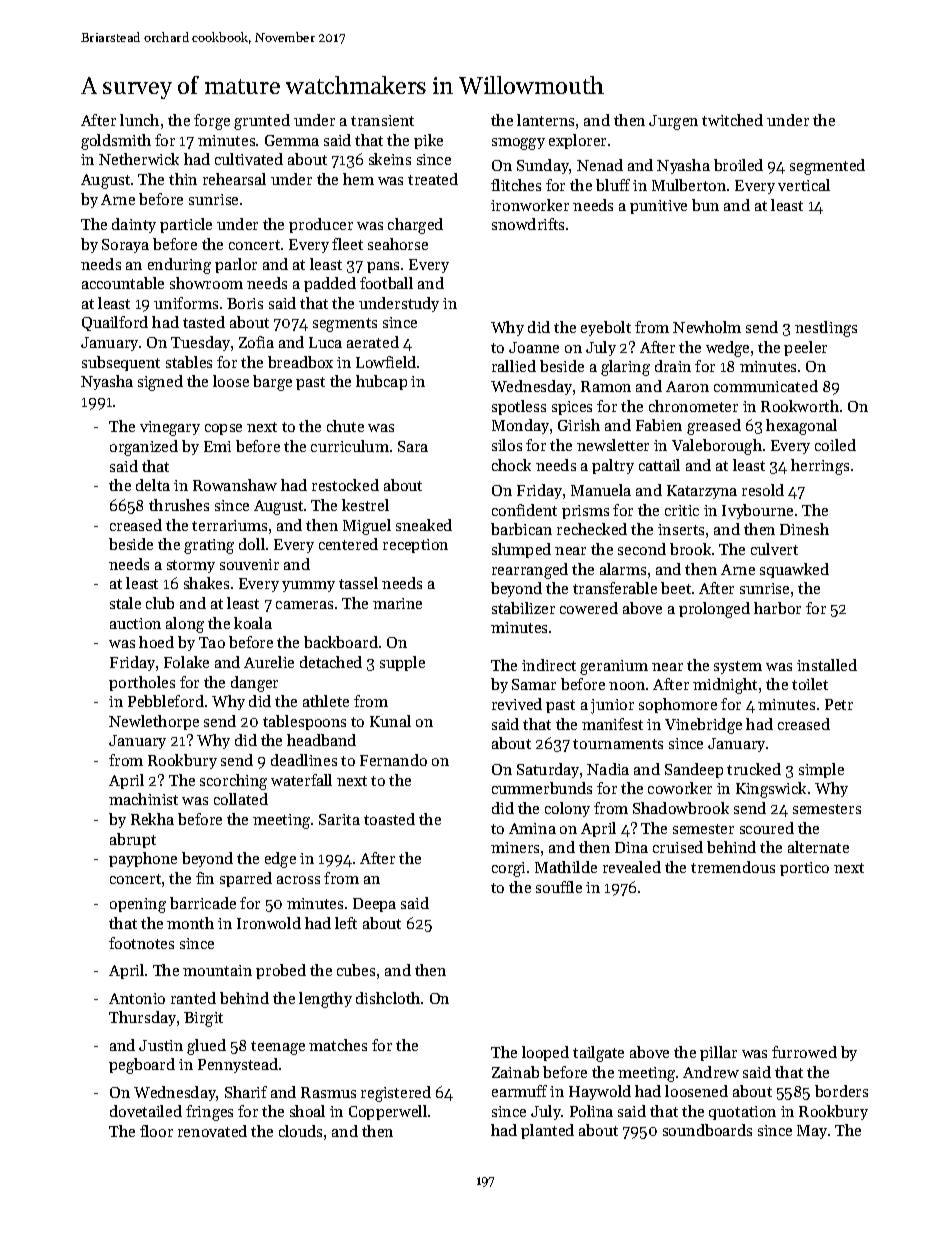 This image has height=1233, width=952. Describe the element at coordinates (253, 623) in the image. I see `koala` at that location.
